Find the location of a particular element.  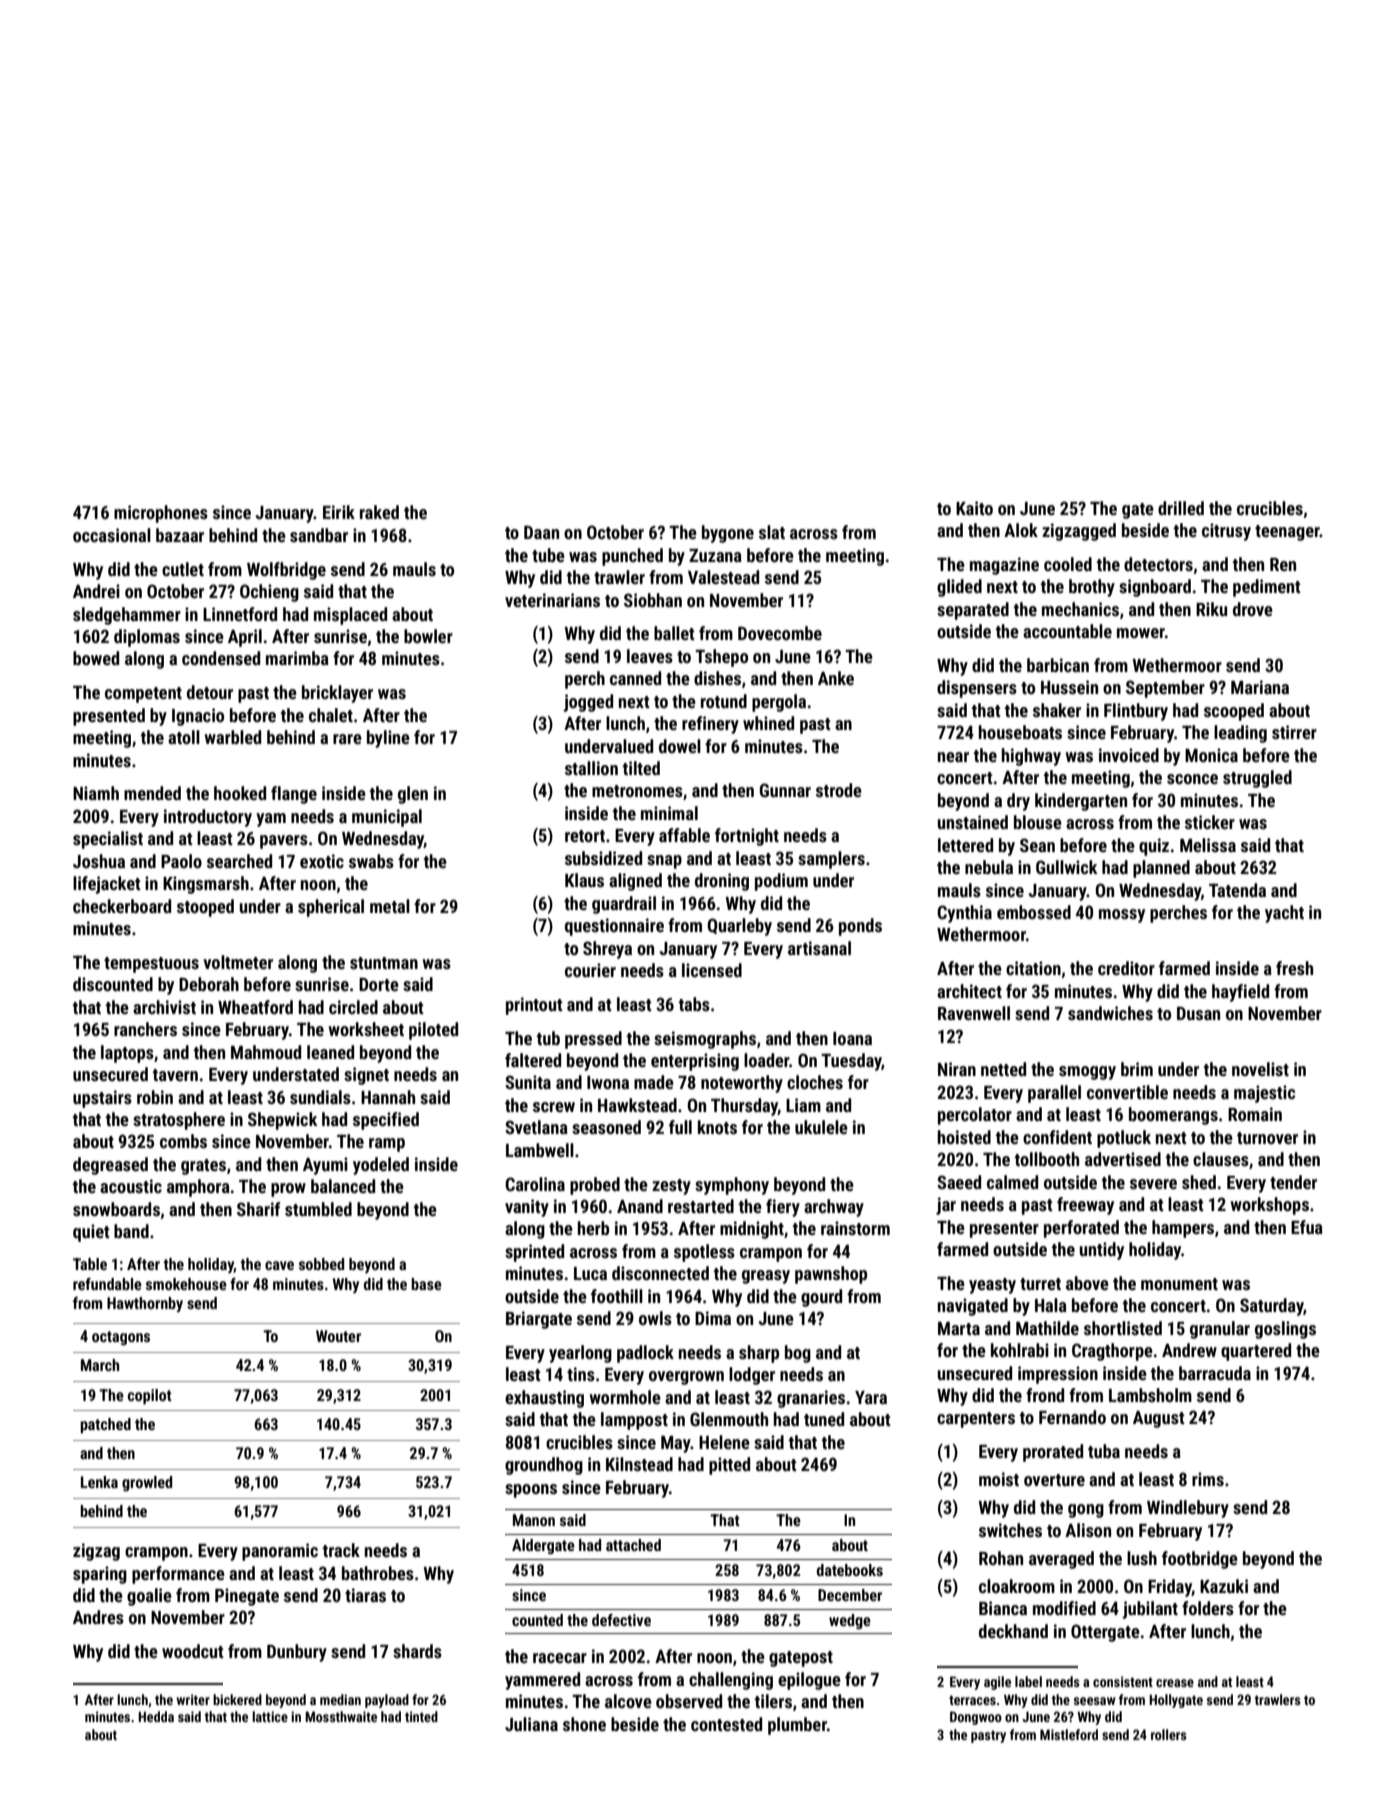

Linnetford is located at coordinates (240, 614).
